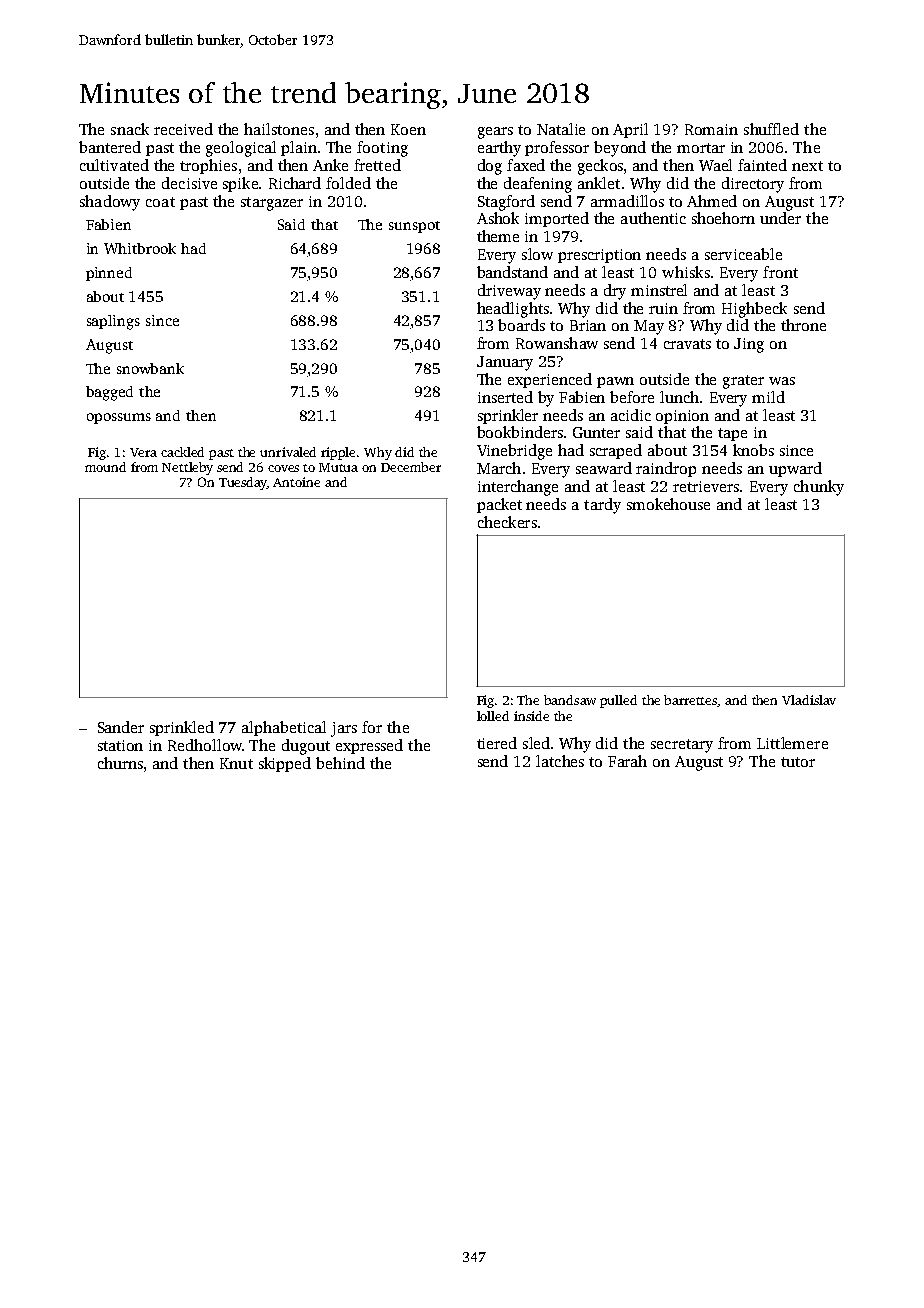  I want to click on pinned, so click(109, 274).
